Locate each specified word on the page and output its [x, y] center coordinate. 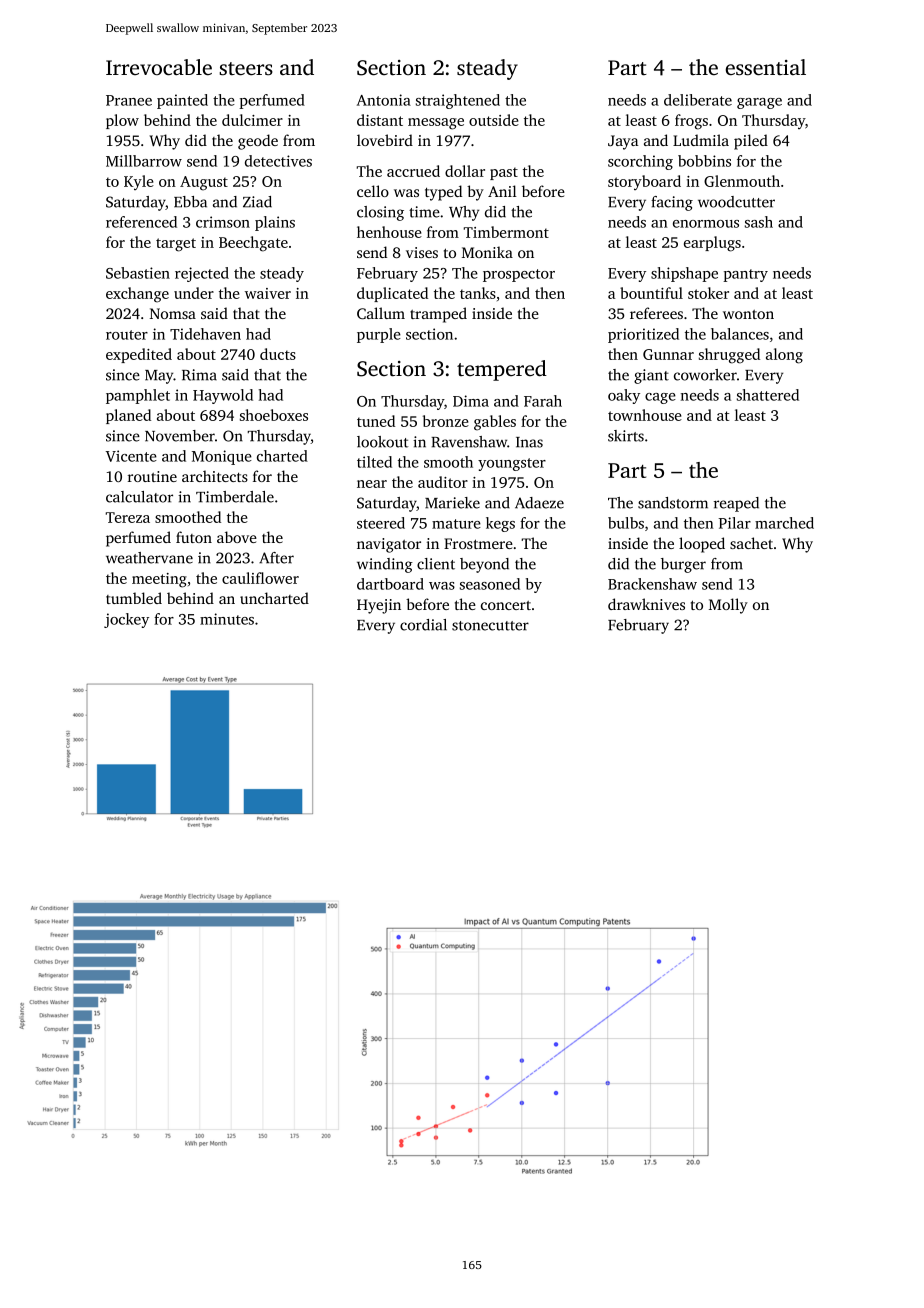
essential [766, 67]
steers [246, 69]
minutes [227, 619]
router [127, 335]
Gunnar [668, 354]
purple [379, 335]
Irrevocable [159, 67]
